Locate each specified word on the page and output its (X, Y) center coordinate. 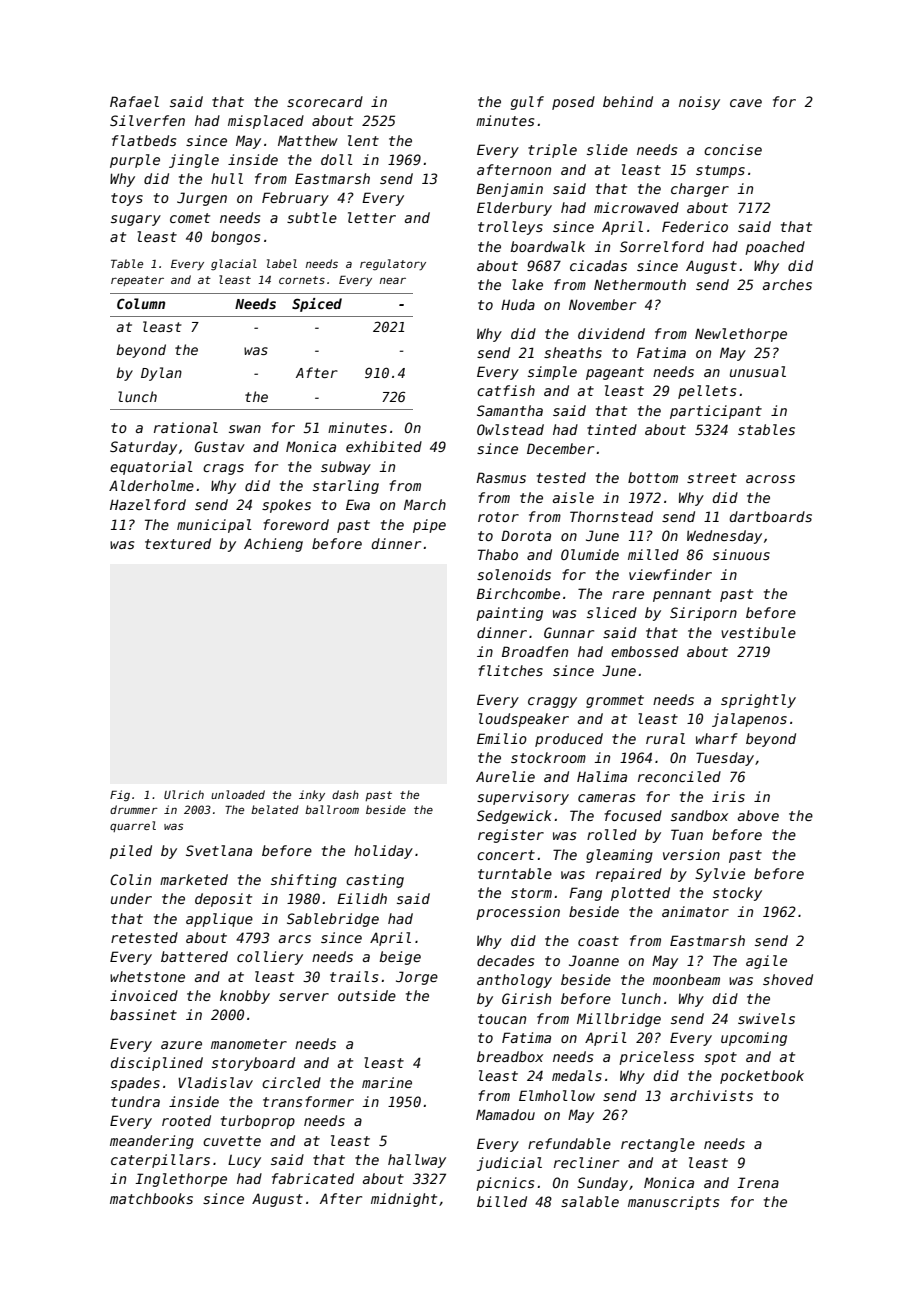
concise (733, 149)
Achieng (273, 545)
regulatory (393, 265)
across (770, 479)
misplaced (266, 122)
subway (346, 468)
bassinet (143, 1014)
